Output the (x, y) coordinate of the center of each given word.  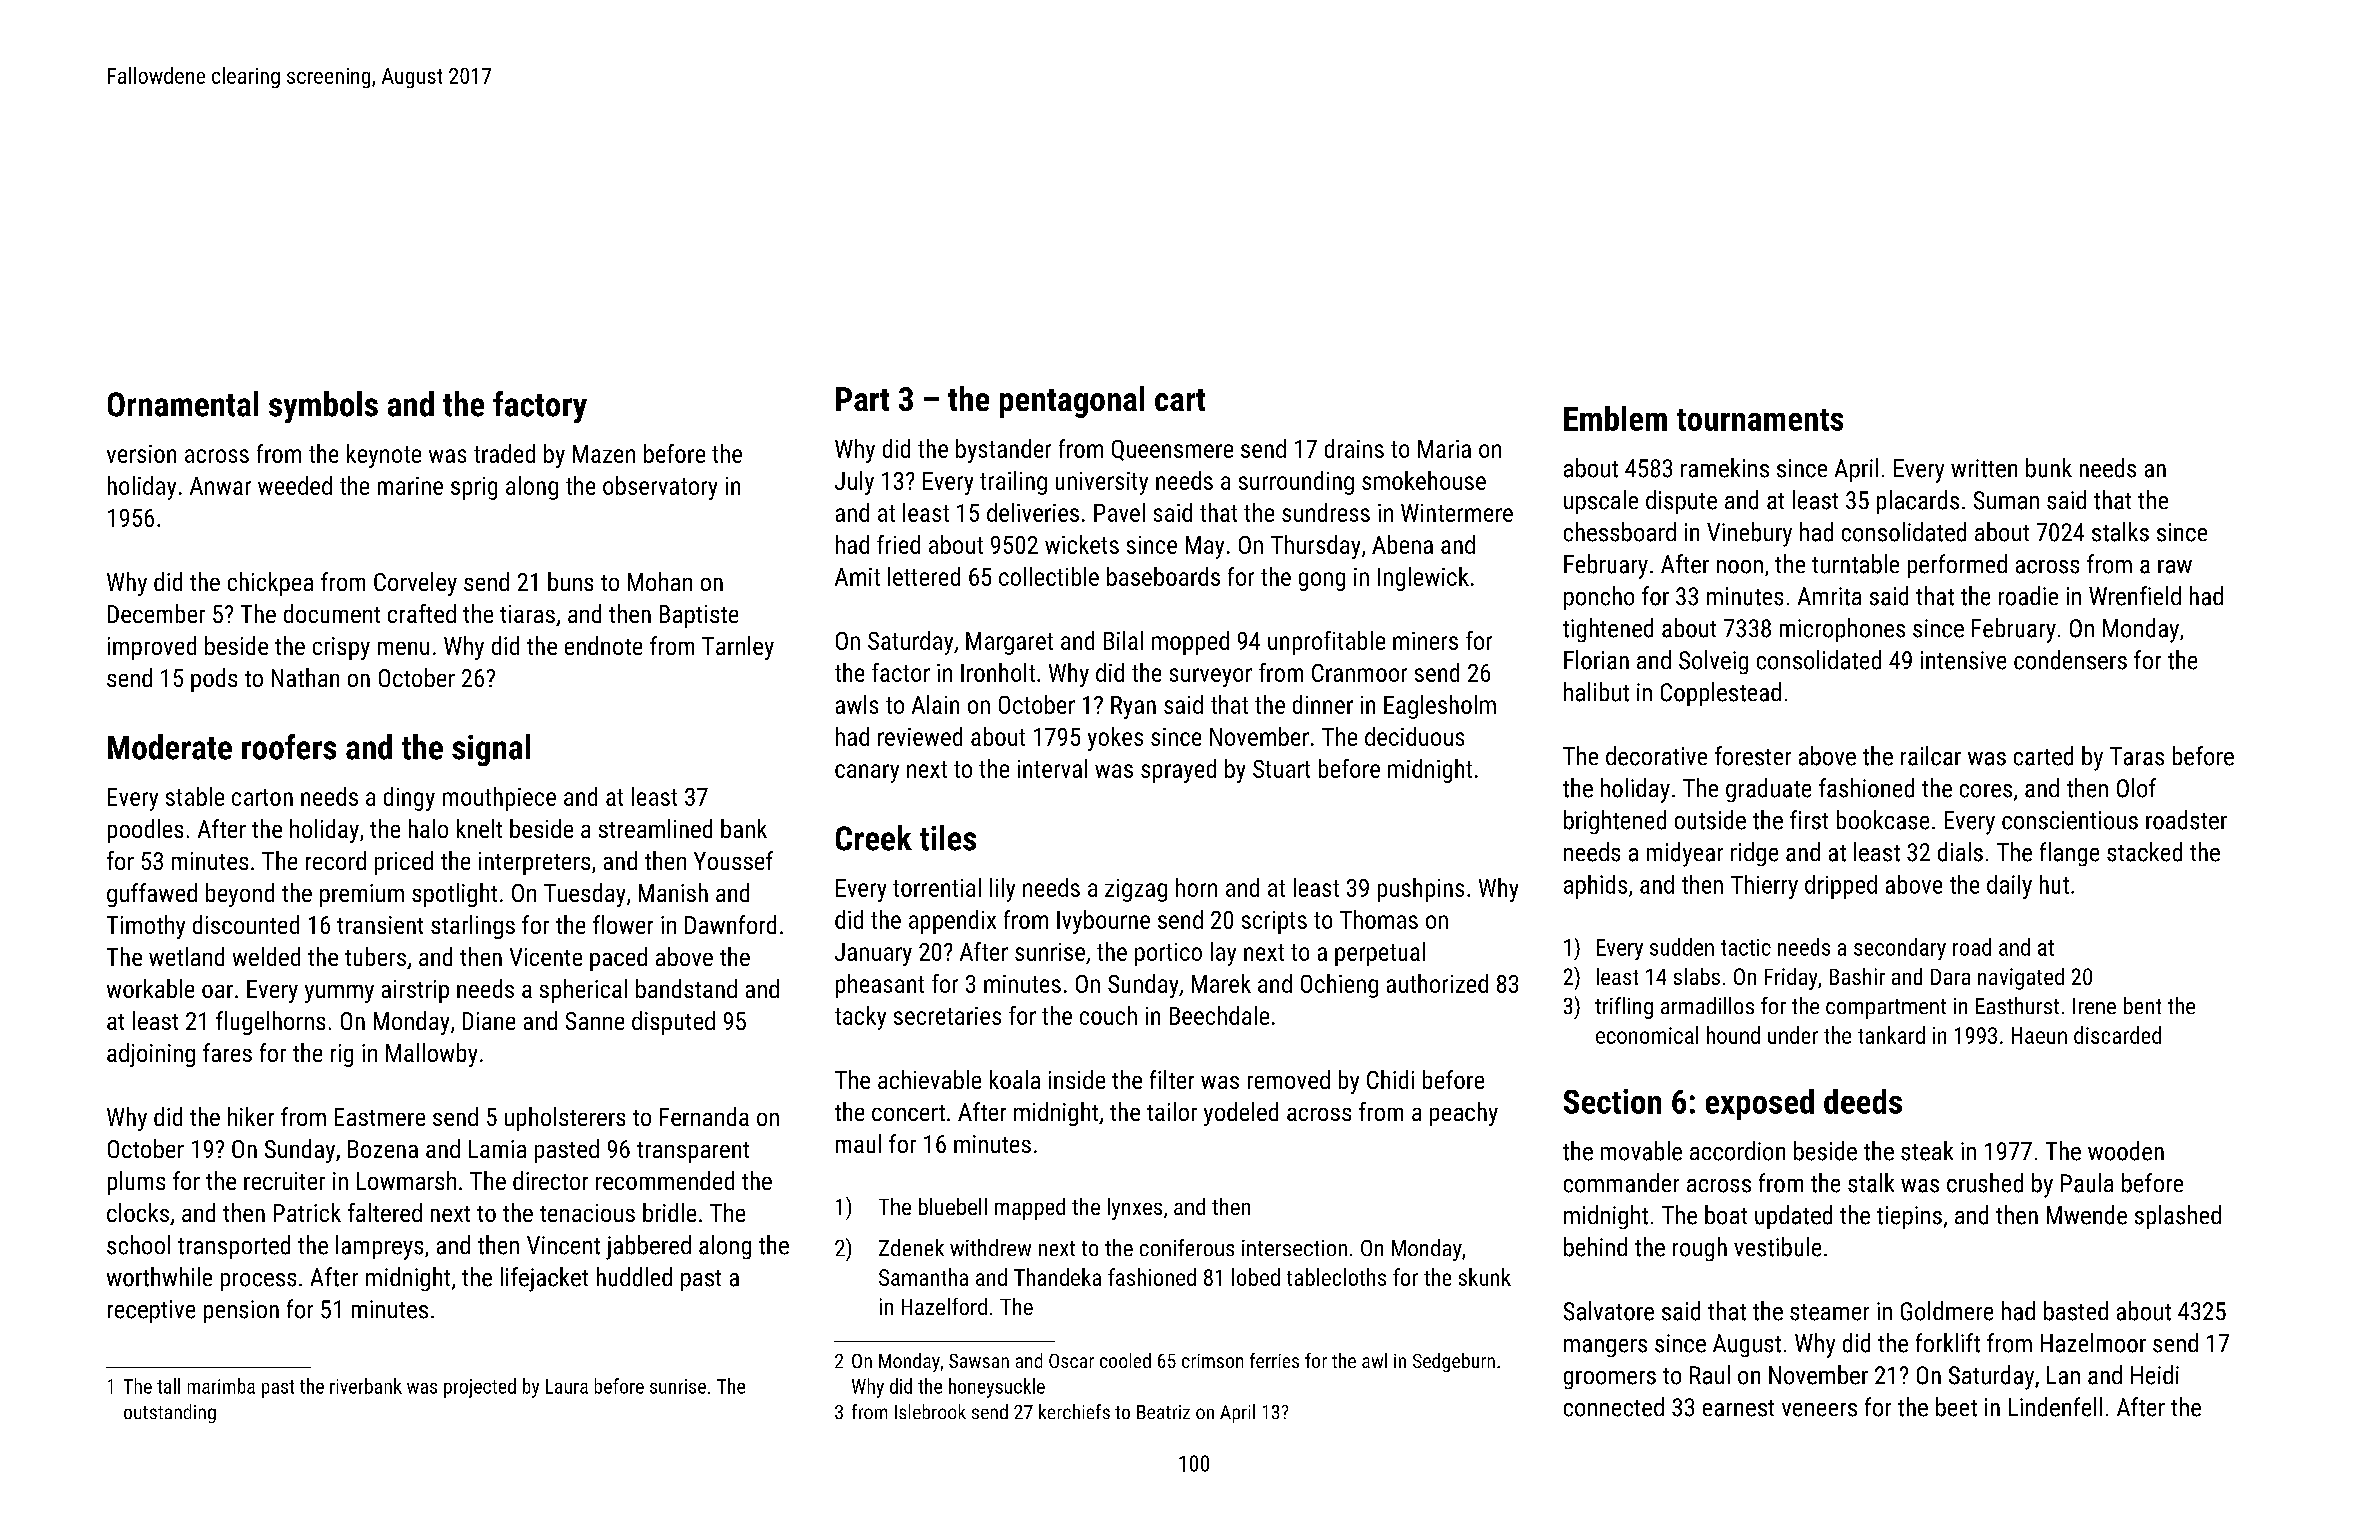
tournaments (1760, 420)
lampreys (379, 1247)
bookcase (1883, 820)
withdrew (990, 1247)
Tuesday (584, 895)
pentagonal (1072, 402)
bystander (1003, 451)
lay (1223, 954)
